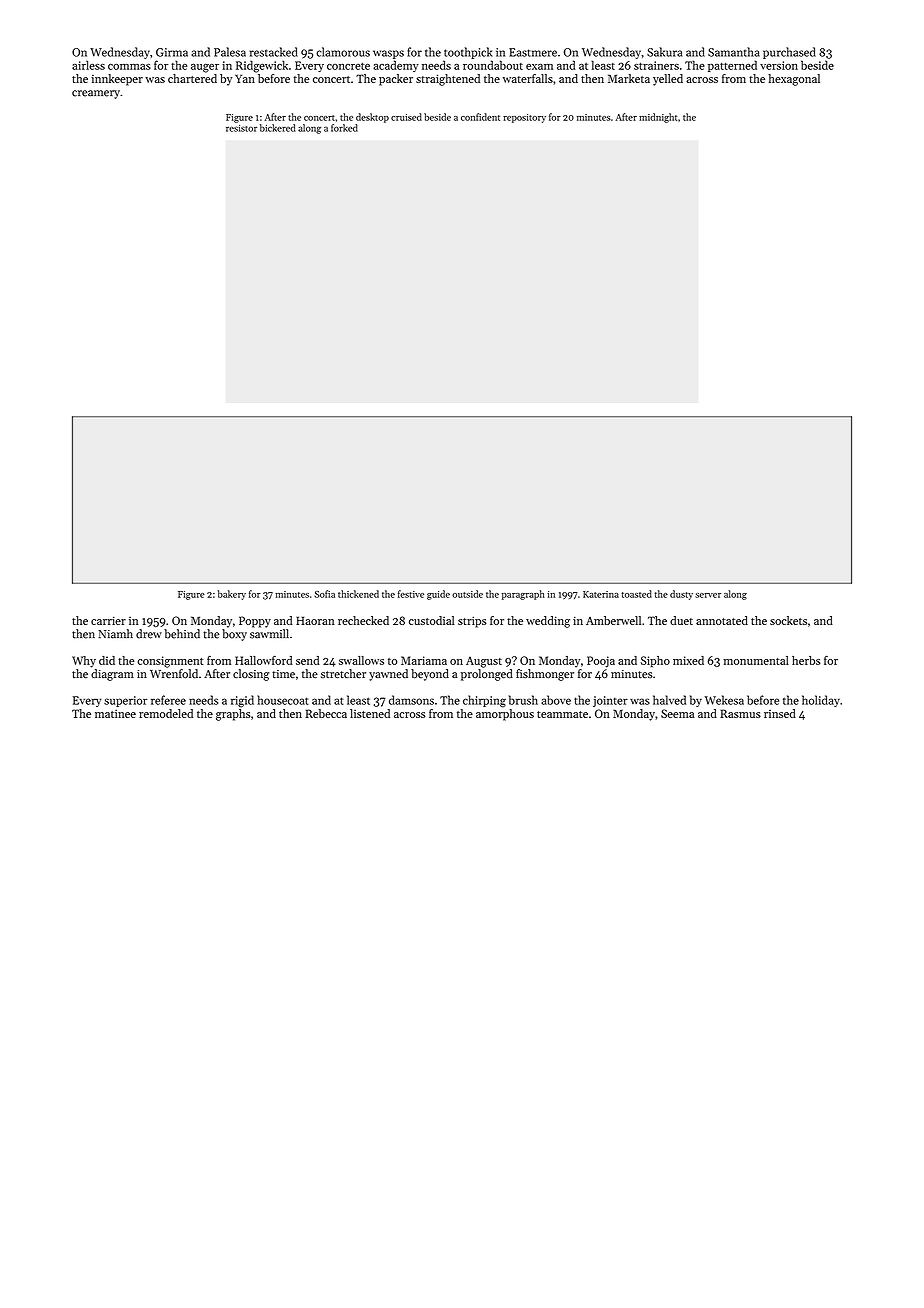  What do you see at coordinates (658, 118) in the document?
I see `midnight` at bounding box center [658, 118].
